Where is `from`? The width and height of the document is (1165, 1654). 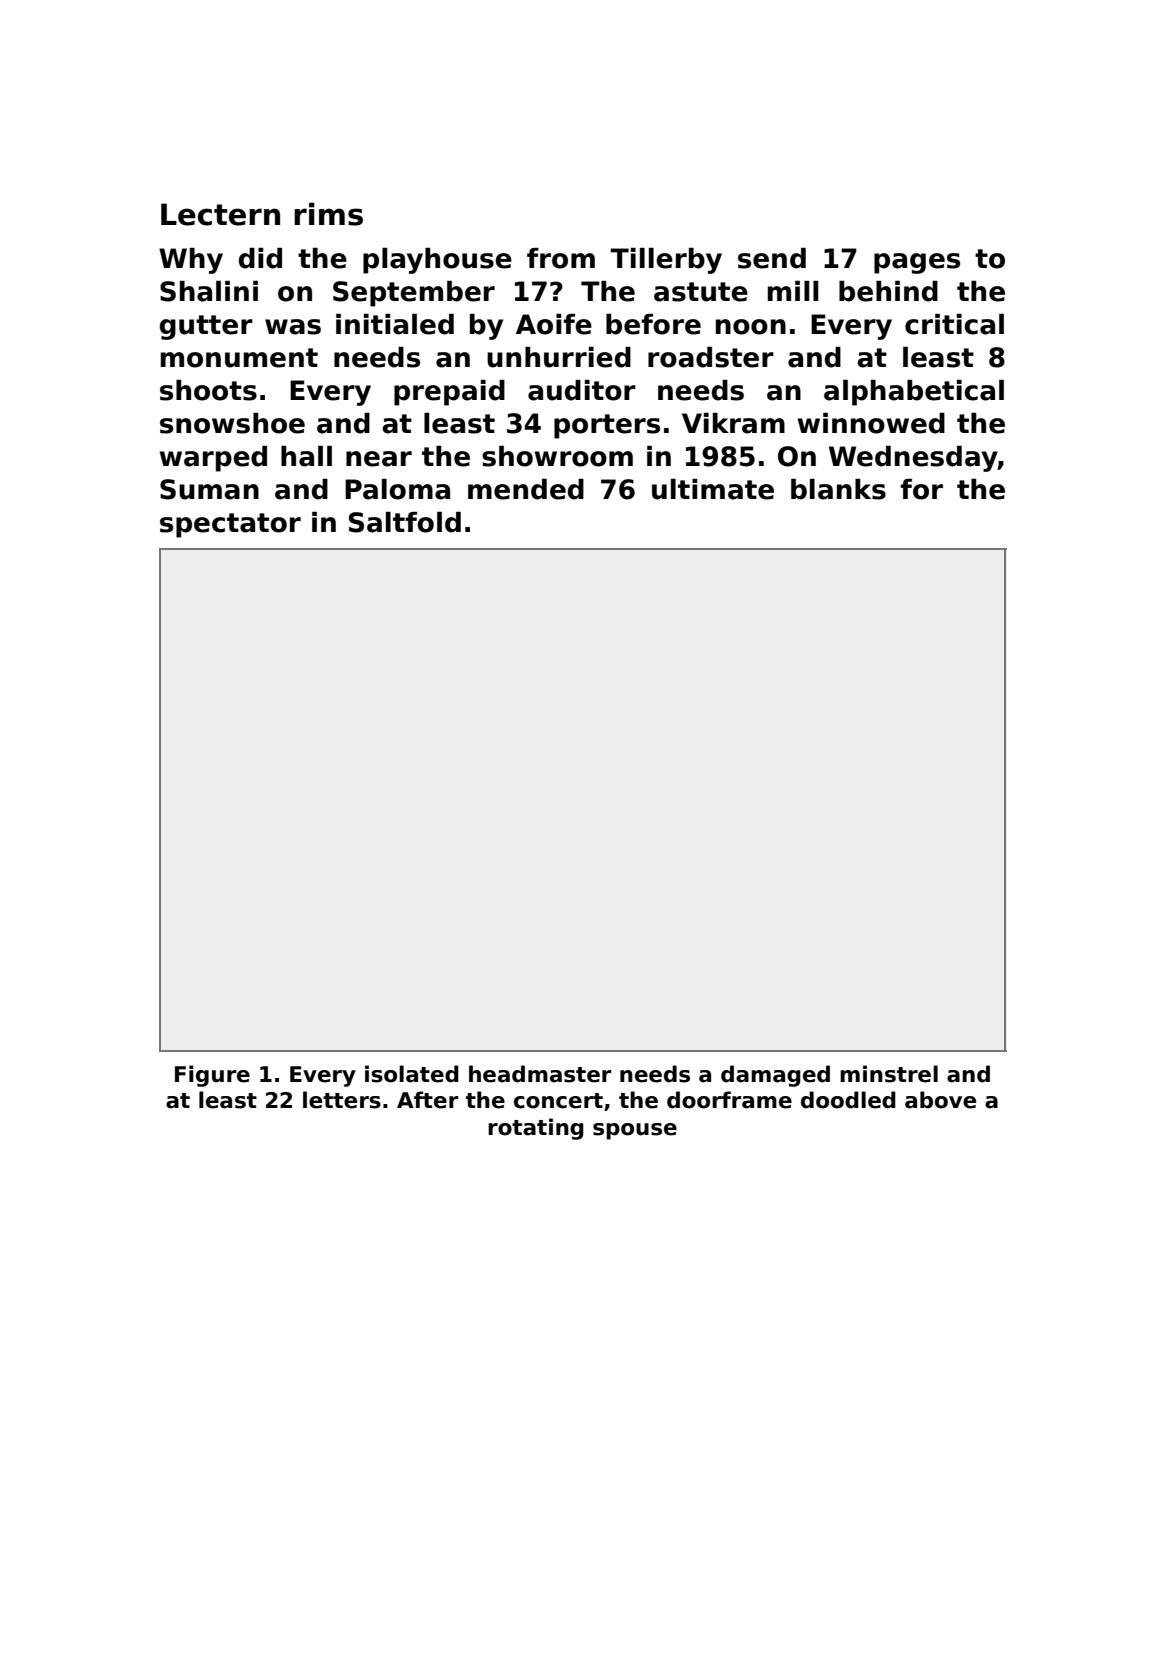
from is located at coordinates (561, 258).
